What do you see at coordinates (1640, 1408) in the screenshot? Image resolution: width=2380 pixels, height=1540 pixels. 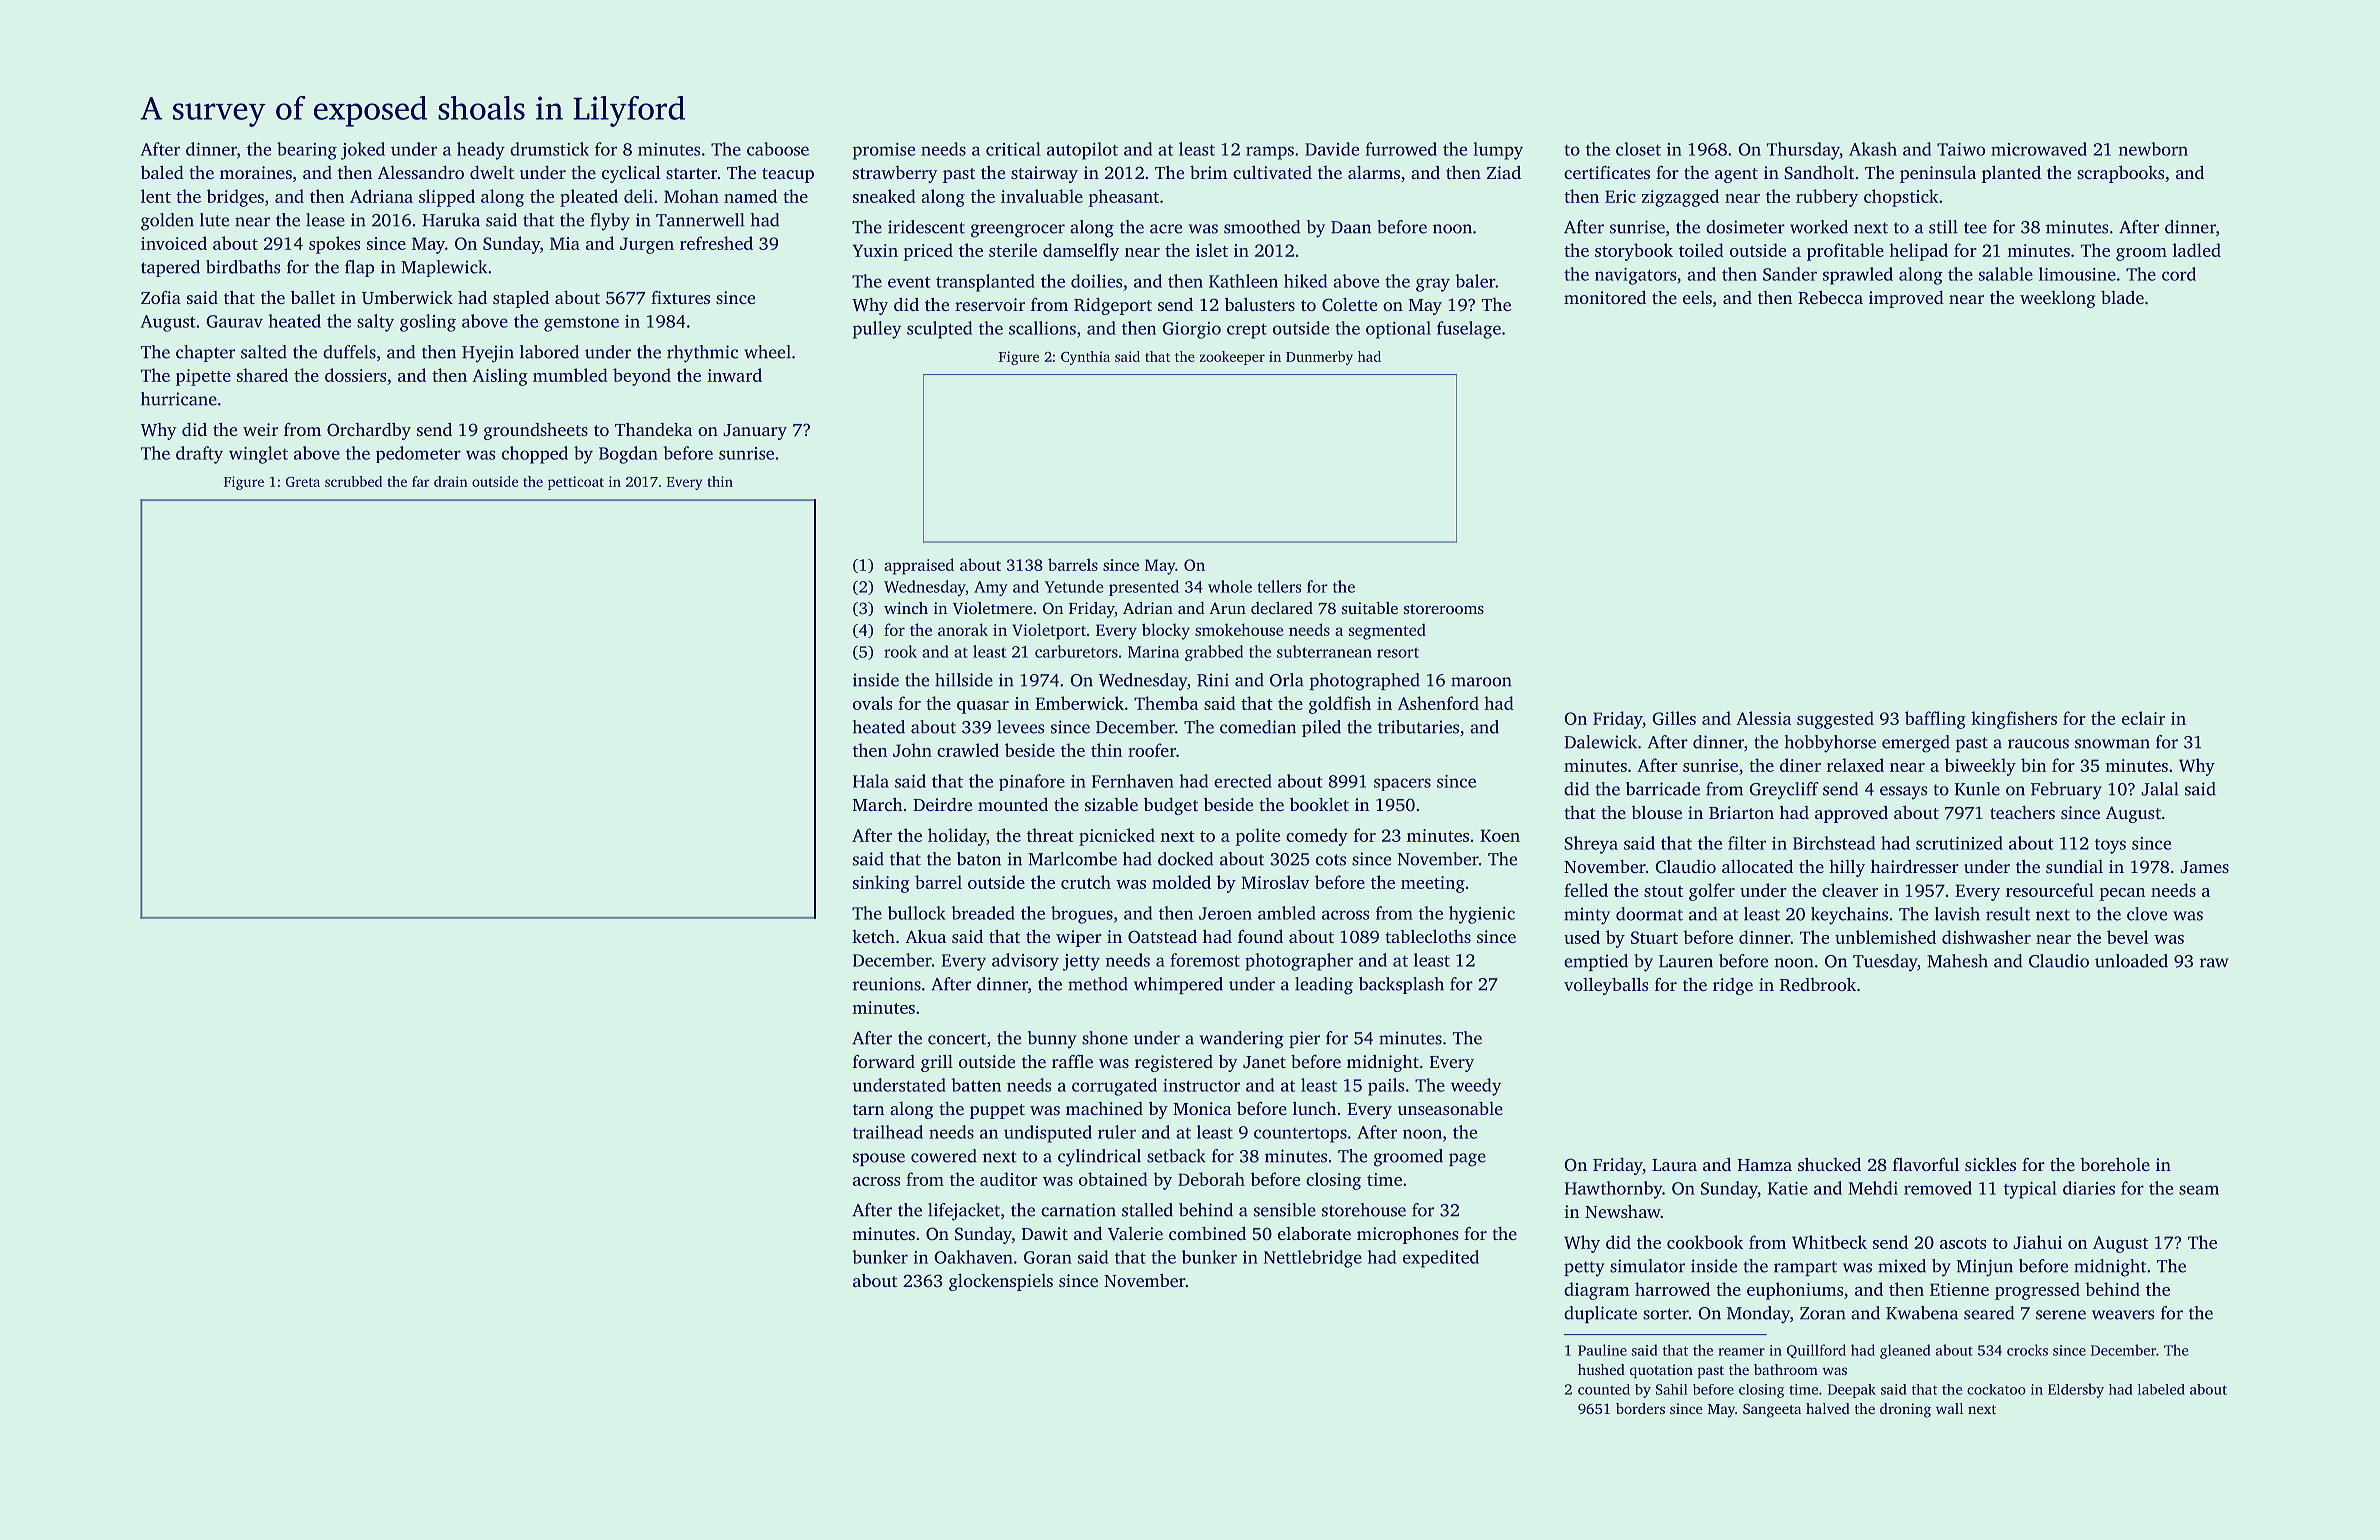 I see `borders` at bounding box center [1640, 1408].
